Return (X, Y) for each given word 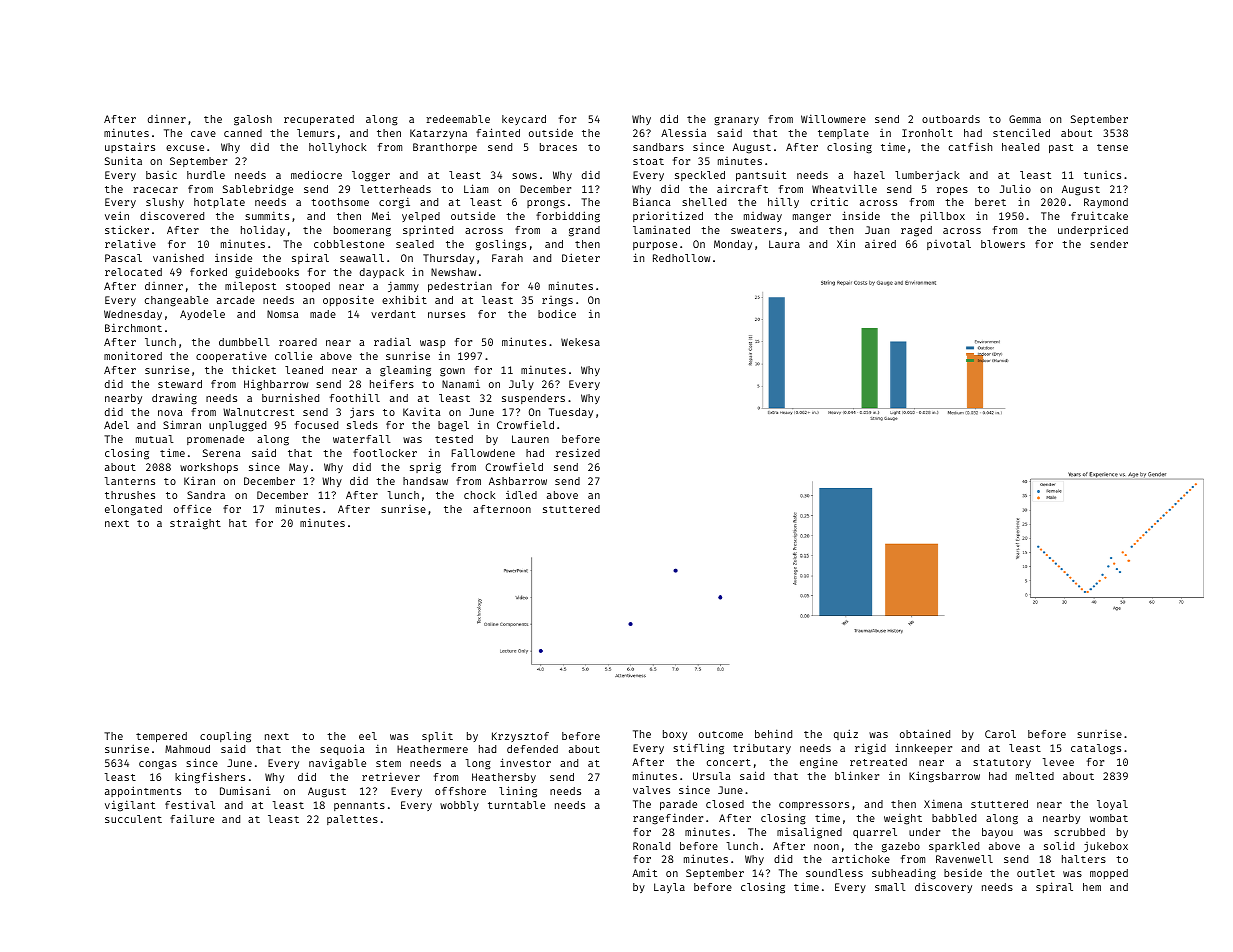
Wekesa (580, 342)
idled (521, 495)
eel (368, 736)
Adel (116, 425)
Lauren (530, 439)
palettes (352, 820)
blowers (1003, 244)
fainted (498, 132)
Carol (1000, 734)
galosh (253, 120)
